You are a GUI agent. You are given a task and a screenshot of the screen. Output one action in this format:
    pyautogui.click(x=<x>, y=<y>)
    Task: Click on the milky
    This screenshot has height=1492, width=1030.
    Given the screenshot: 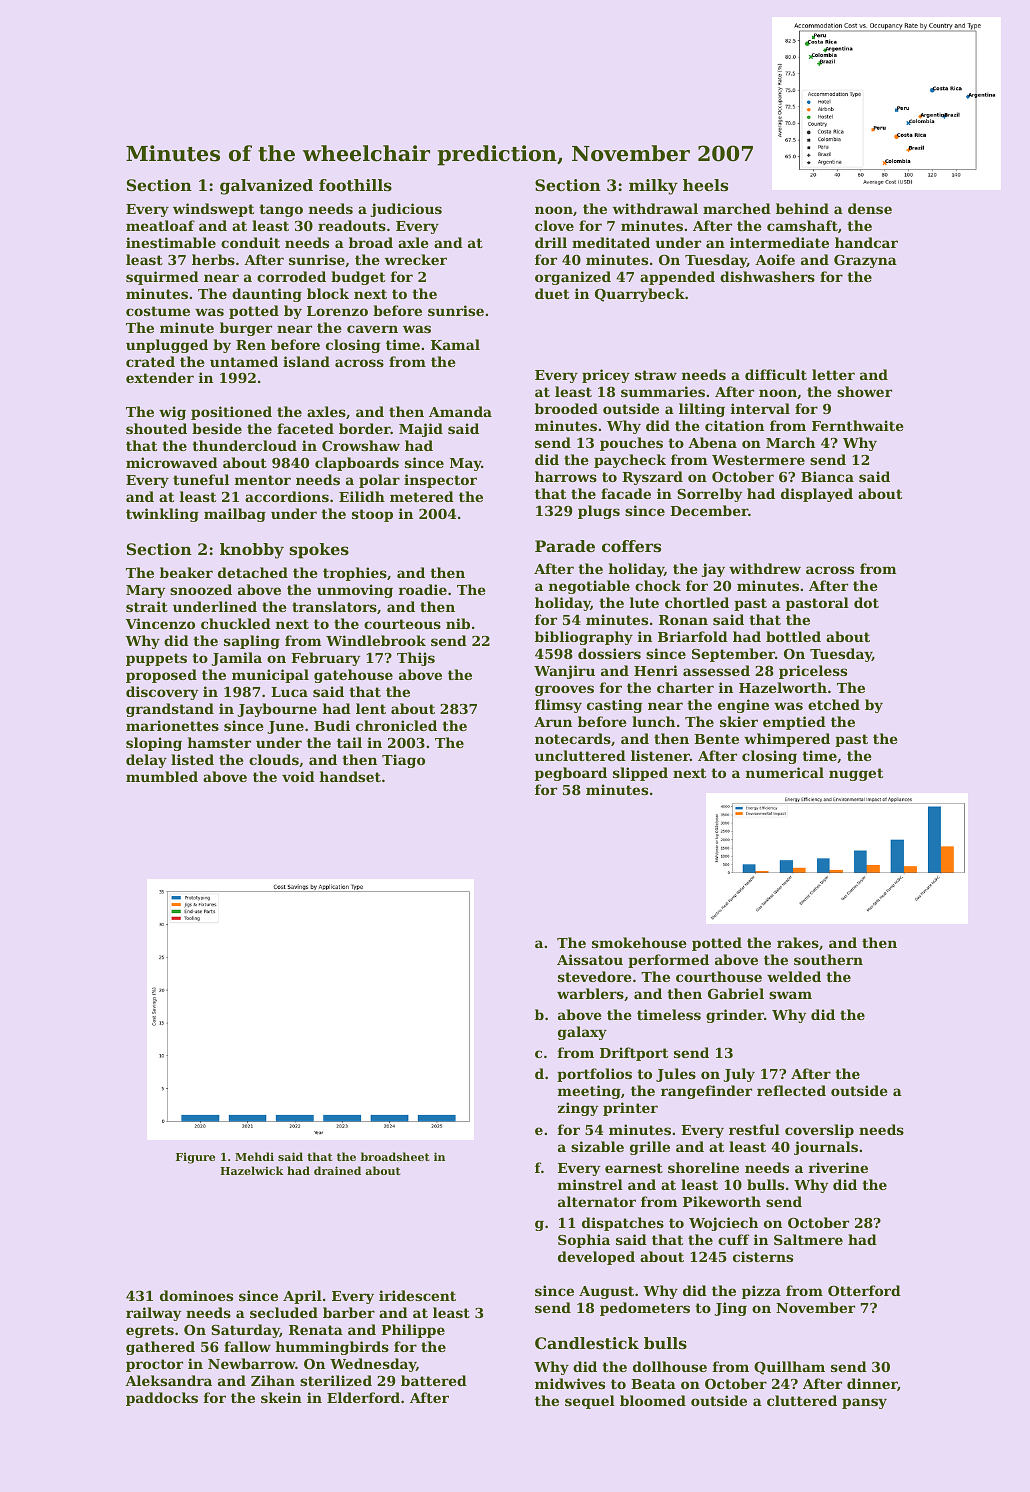 What is the action you would take?
    pyautogui.click(x=653, y=187)
